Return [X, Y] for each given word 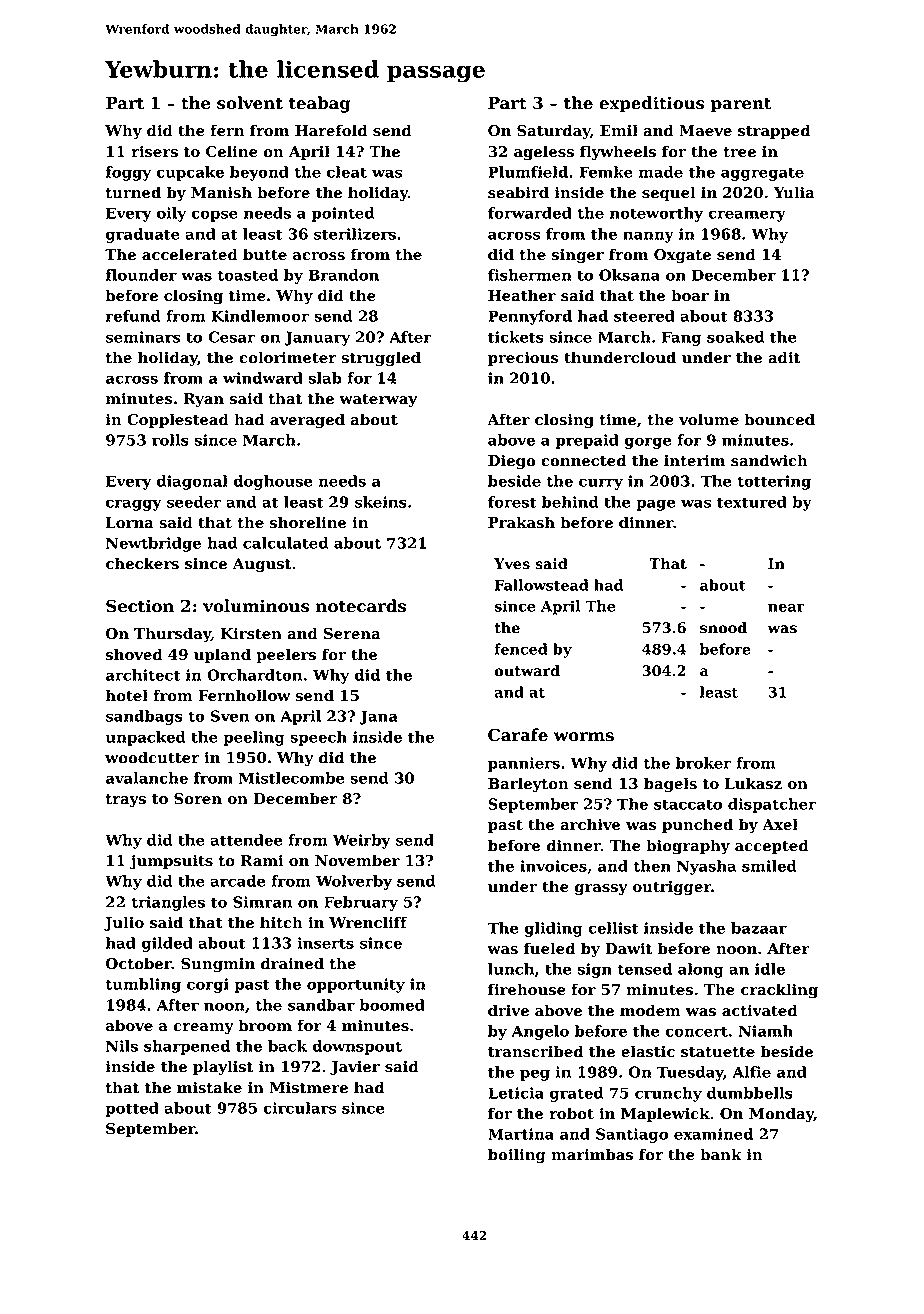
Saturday [553, 132]
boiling [517, 1156]
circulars [299, 1108]
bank [721, 1154]
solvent [250, 103]
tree [739, 152]
